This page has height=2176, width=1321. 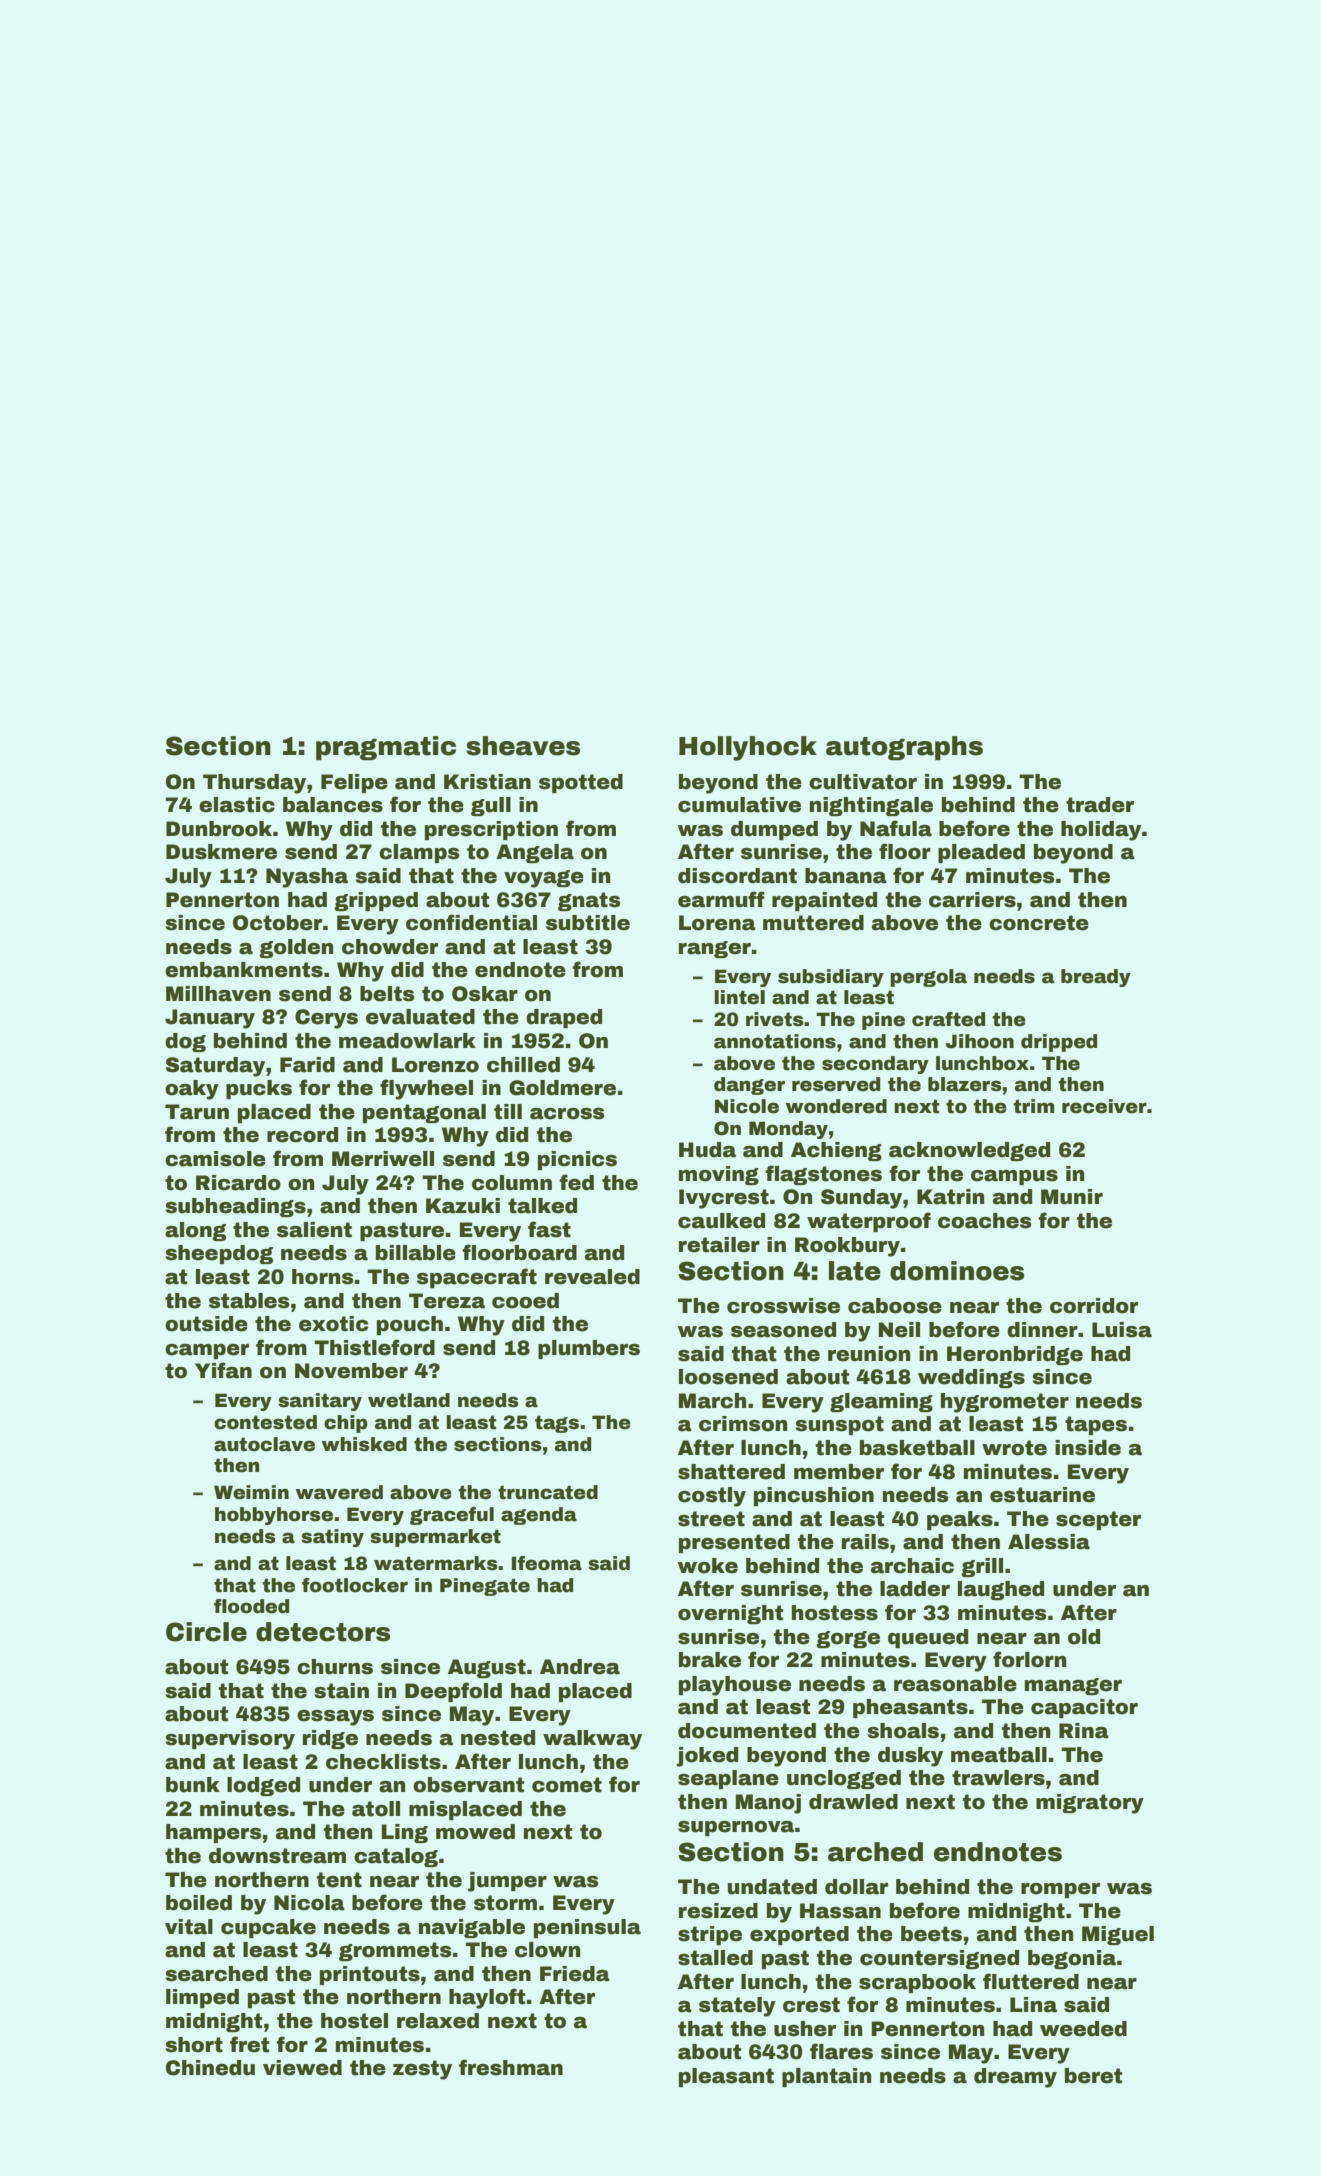 I want to click on carriers, so click(x=972, y=900).
